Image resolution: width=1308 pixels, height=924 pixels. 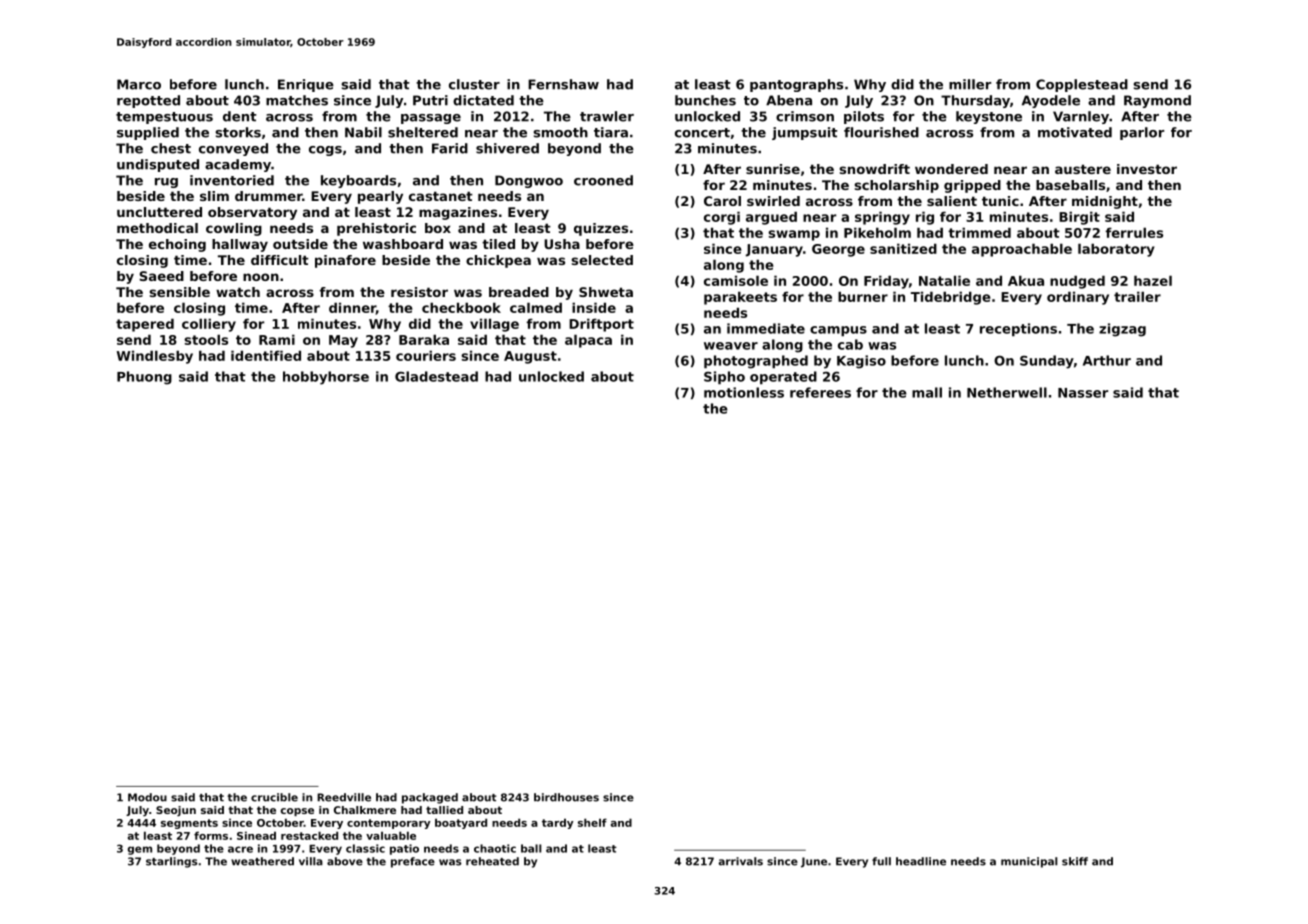 What do you see at coordinates (1000, 201) in the image?
I see `tunic` at bounding box center [1000, 201].
